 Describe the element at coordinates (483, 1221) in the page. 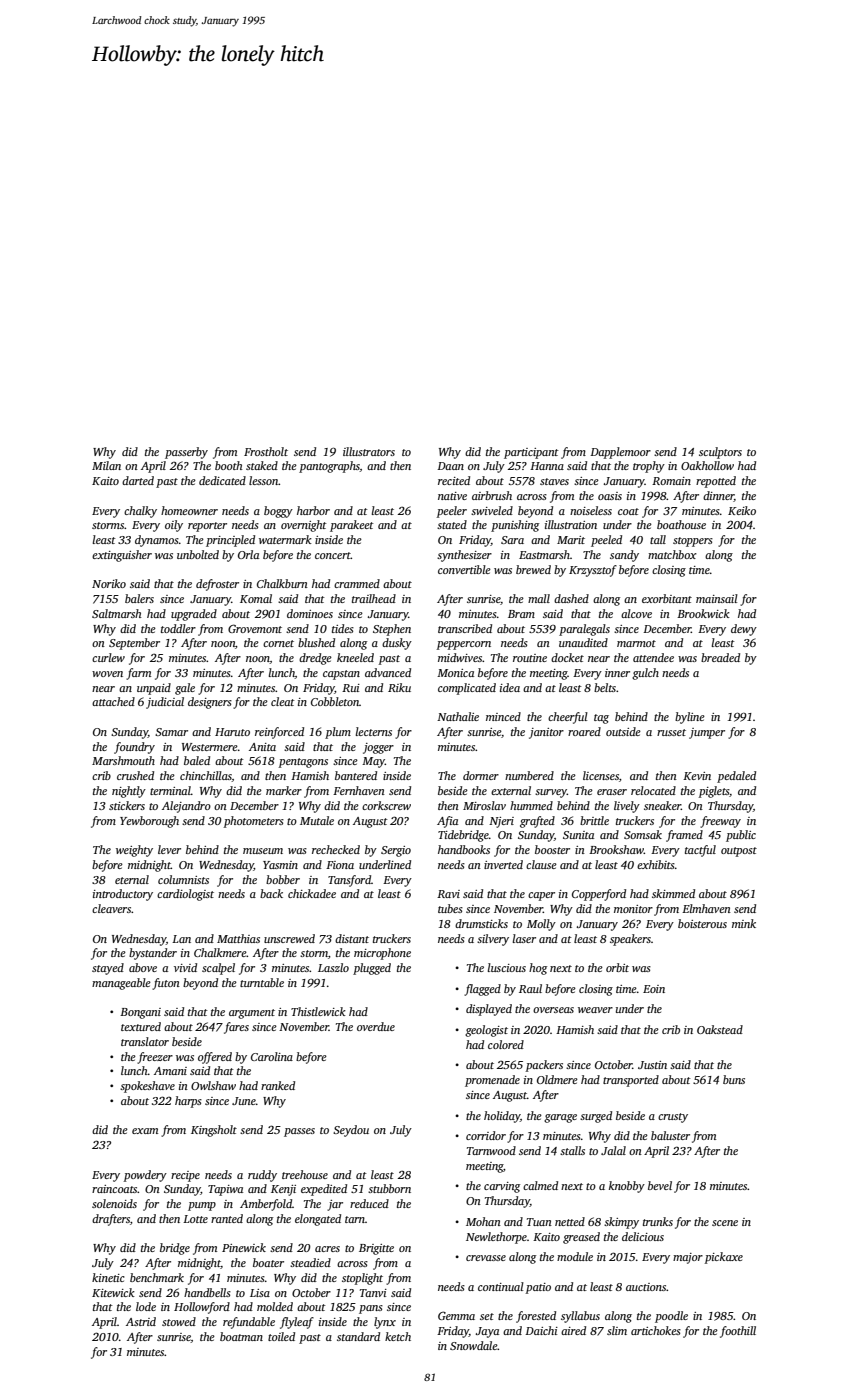

I see `Mohan` at that location.
